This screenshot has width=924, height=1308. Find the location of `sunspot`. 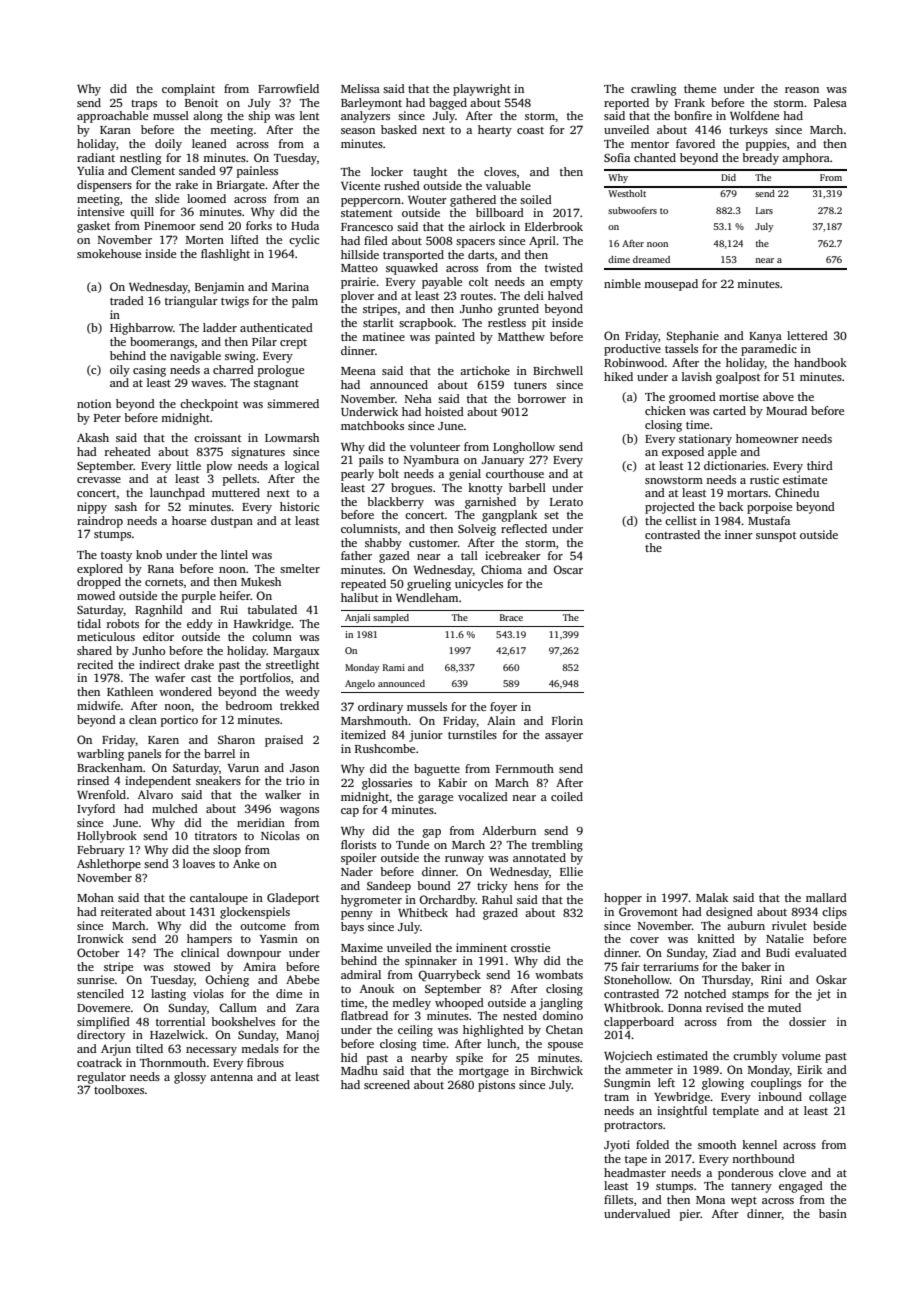

sunspot is located at coordinates (776, 537).
